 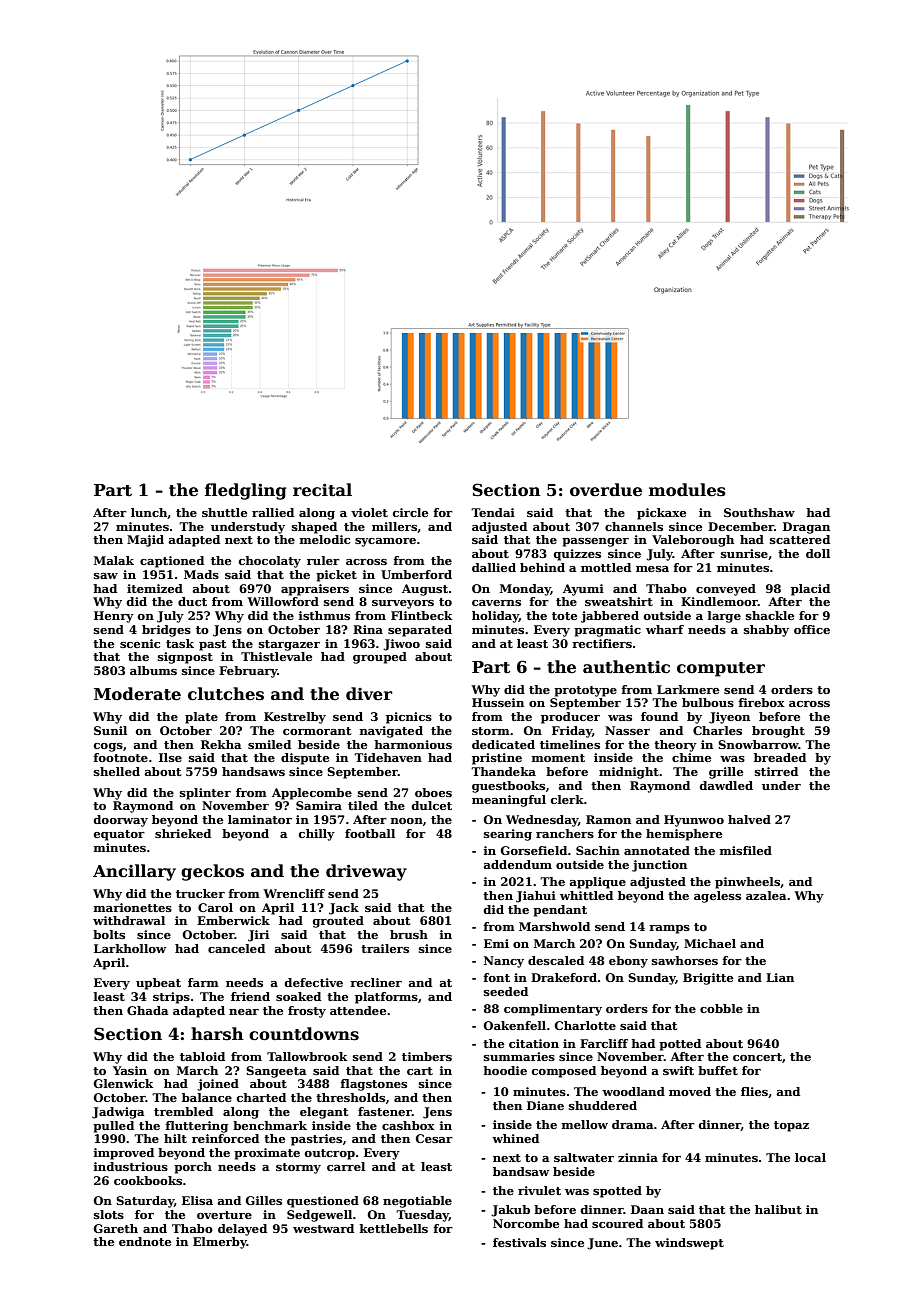 I want to click on trembled, so click(x=183, y=1111).
